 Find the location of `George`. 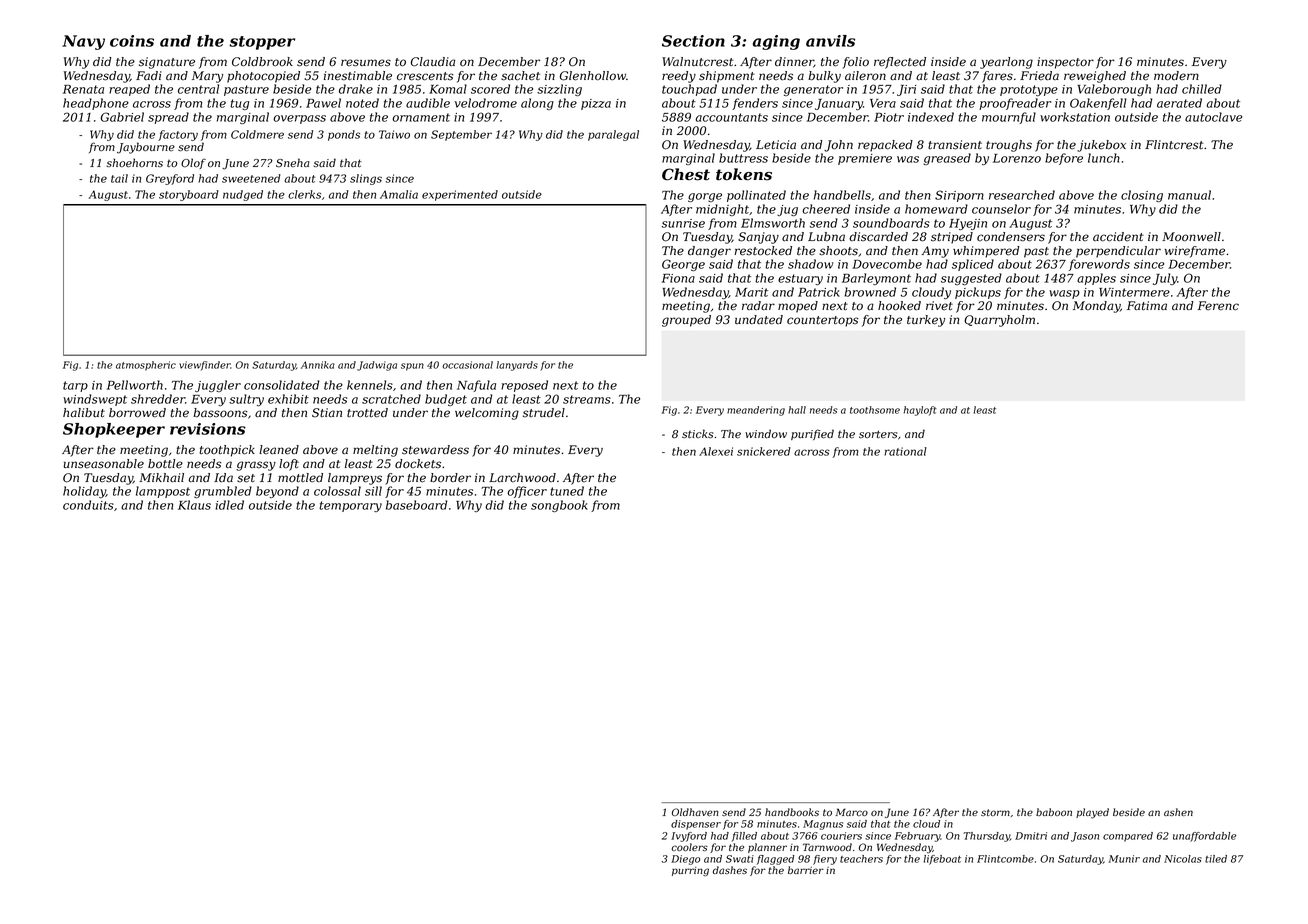

George is located at coordinates (683, 265).
